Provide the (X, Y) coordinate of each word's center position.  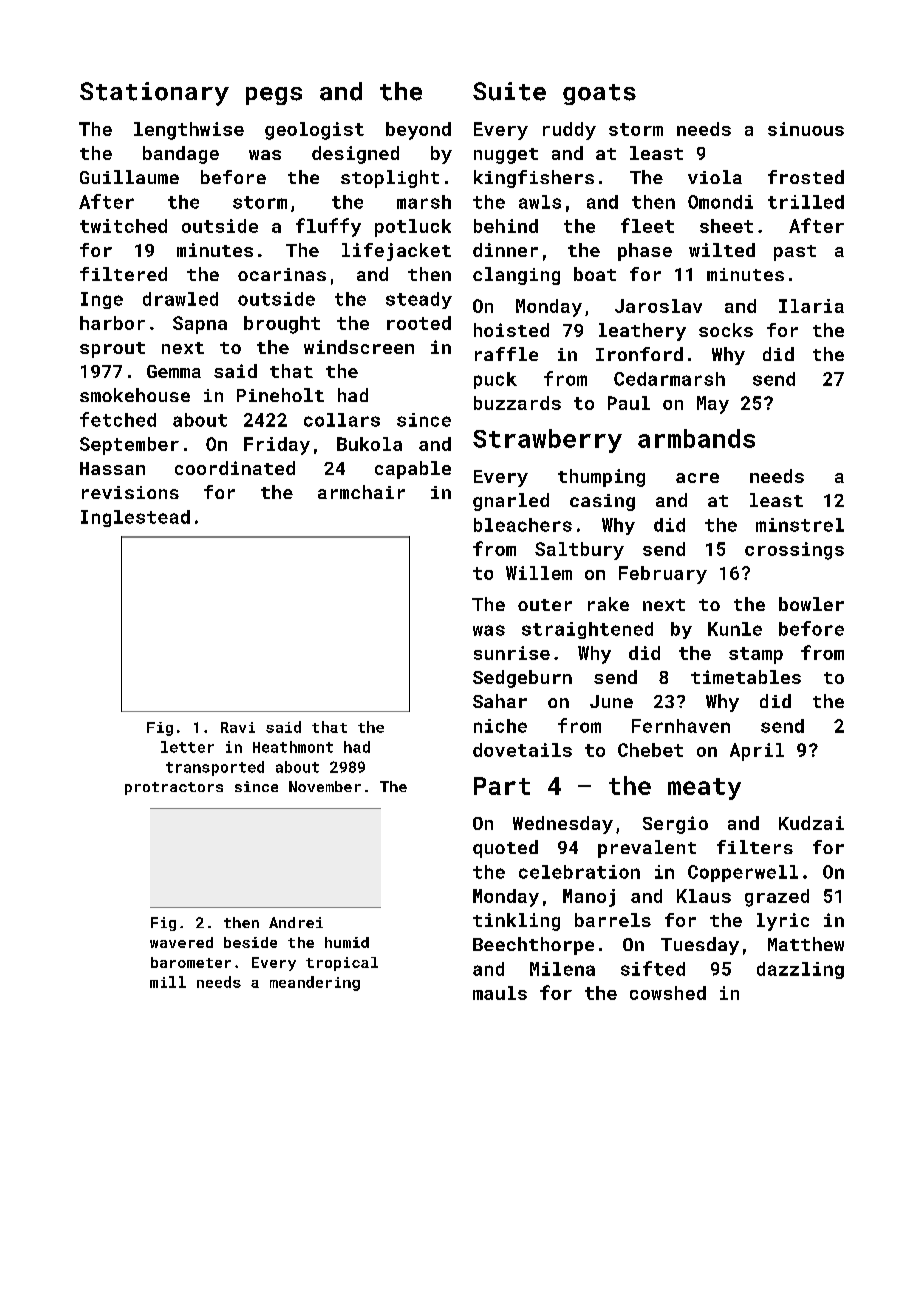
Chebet (650, 750)
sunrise (512, 653)
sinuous (806, 129)
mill (168, 982)
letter (187, 747)
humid (347, 942)
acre (697, 478)
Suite (509, 91)
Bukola (369, 444)
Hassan (112, 468)
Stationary (154, 94)
